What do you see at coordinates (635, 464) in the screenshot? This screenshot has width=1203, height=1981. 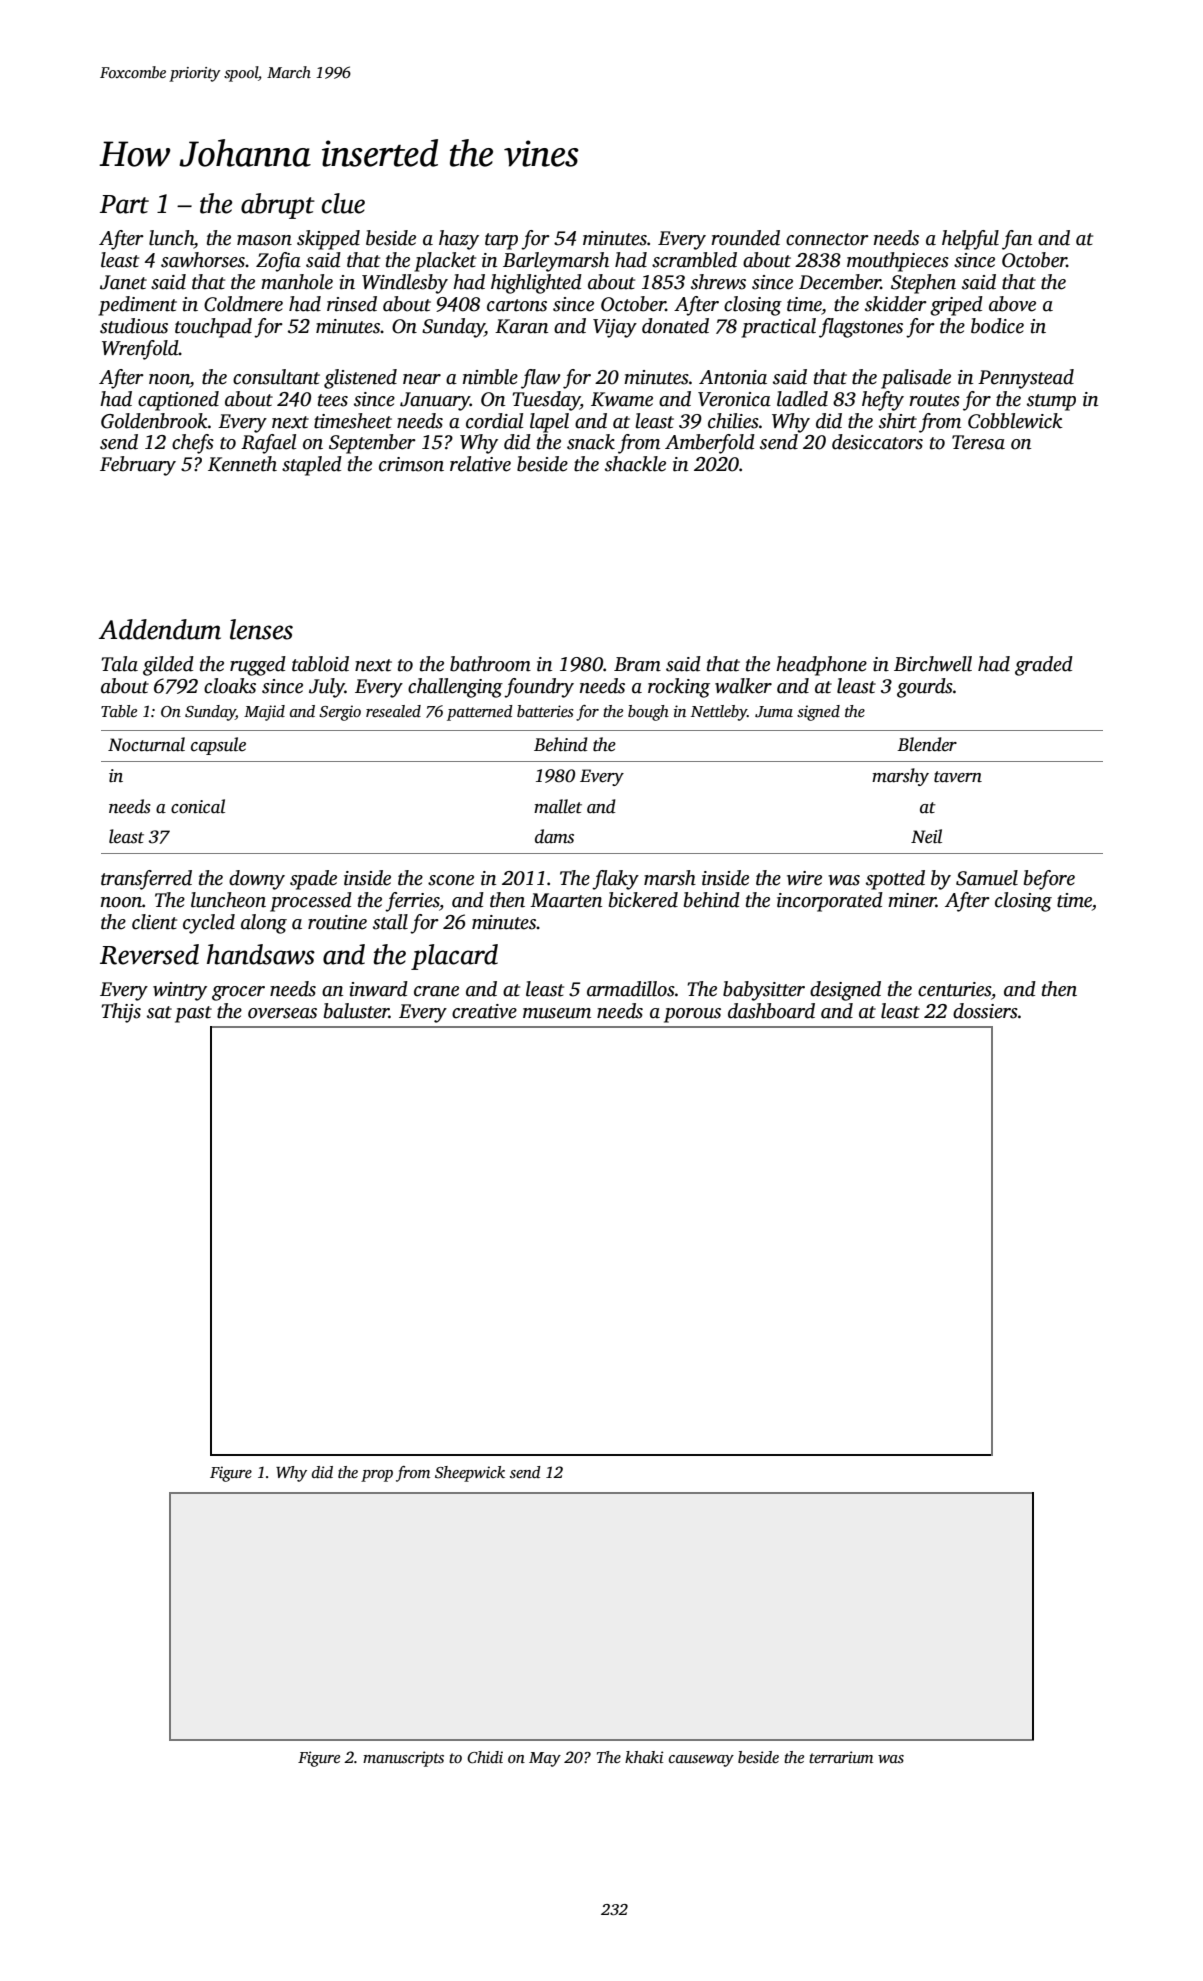 I see `shackle` at bounding box center [635, 464].
